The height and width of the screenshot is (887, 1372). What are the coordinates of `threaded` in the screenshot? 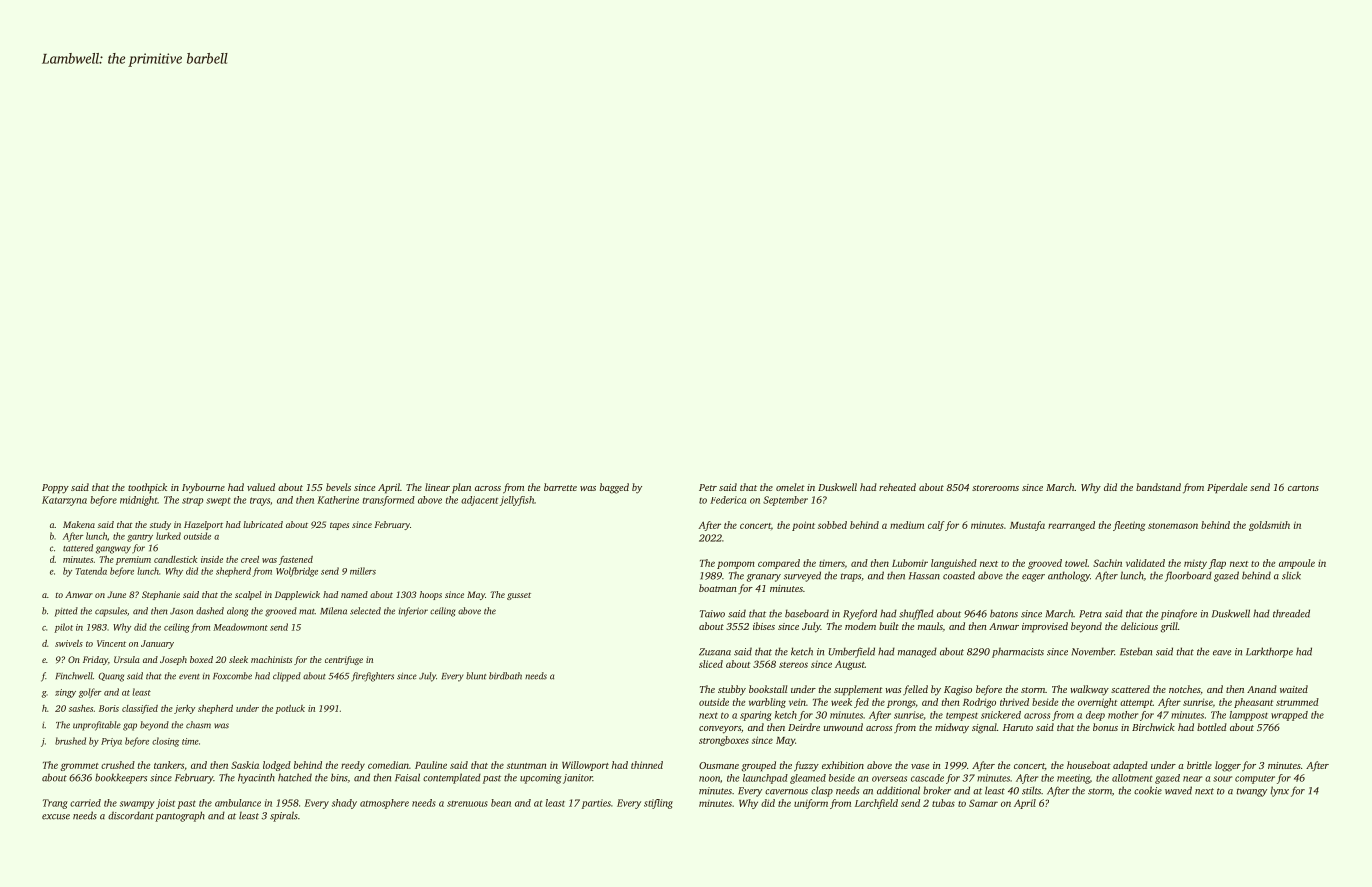 It's located at (1291, 613).
